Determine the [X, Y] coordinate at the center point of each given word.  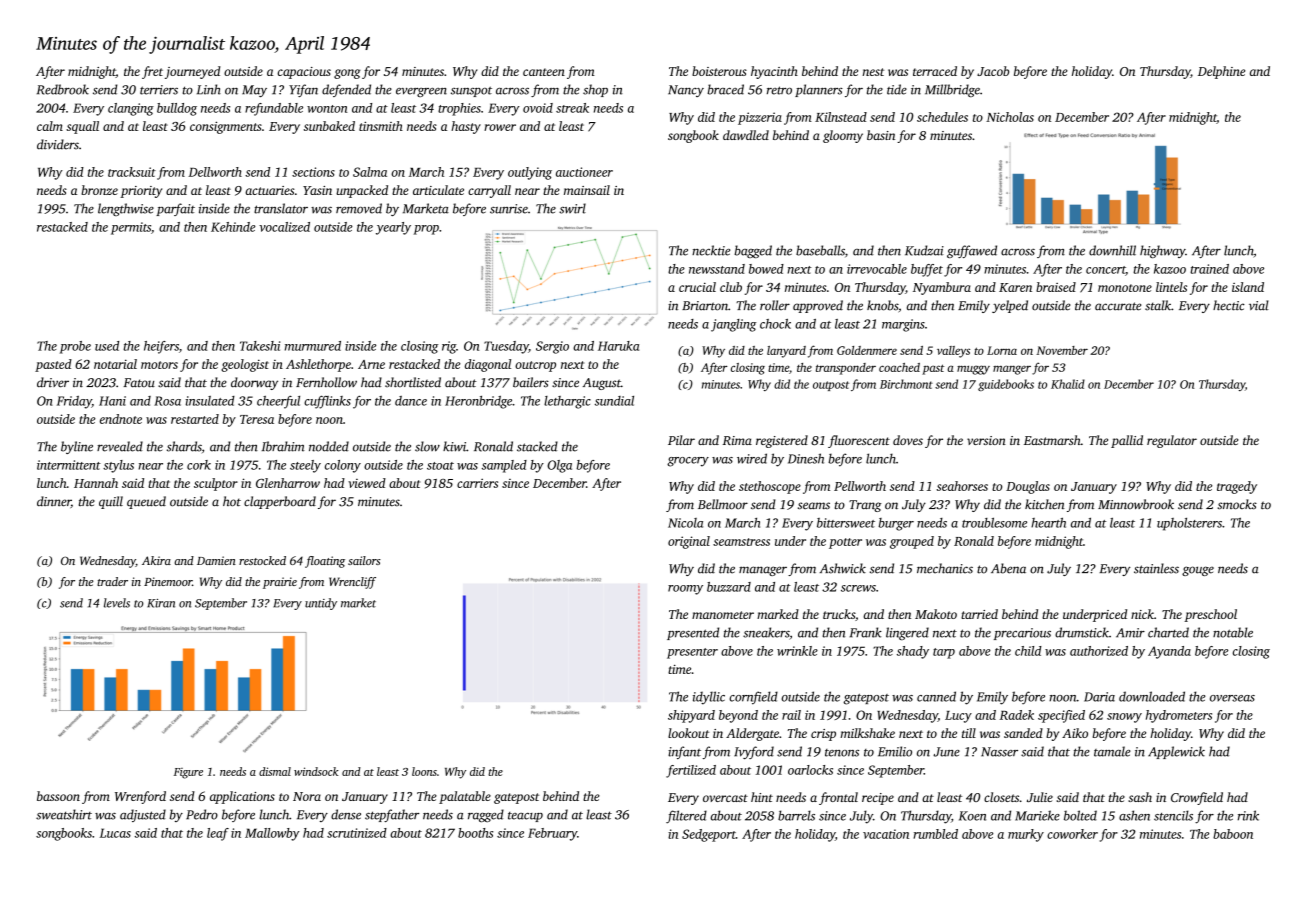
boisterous [719, 71]
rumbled [936, 834]
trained [1209, 269]
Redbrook [63, 89]
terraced [935, 71]
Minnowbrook [1136, 504]
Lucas [115, 833]
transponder [846, 369]
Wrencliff [352, 583]
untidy [321, 604]
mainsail [587, 190]
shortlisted [413, 382]
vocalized [284, 227]
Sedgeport [709, 835]
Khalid [1068, 384]
